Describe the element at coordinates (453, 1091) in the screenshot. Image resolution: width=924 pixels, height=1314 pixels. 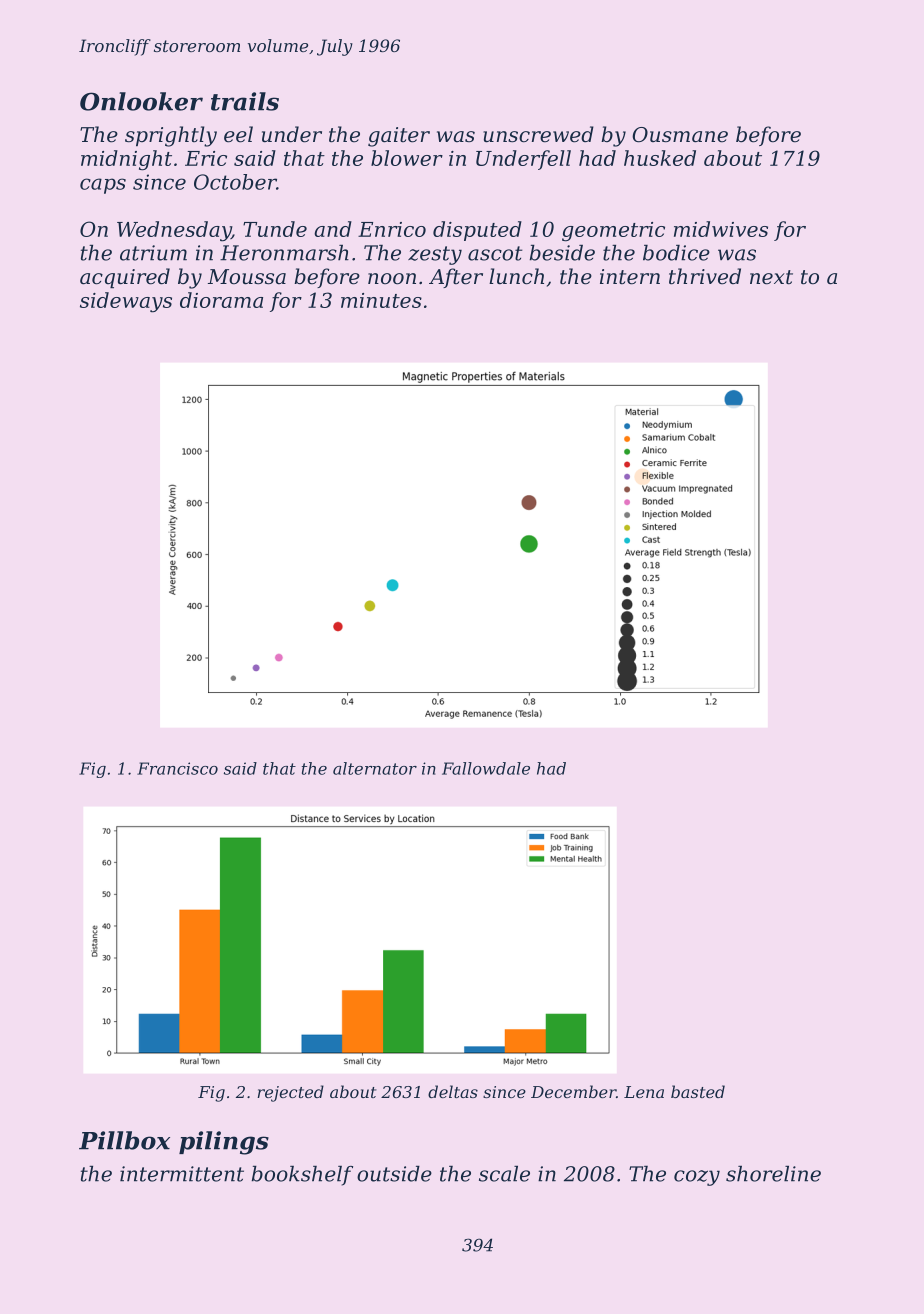
I see `deltas` at that location.
